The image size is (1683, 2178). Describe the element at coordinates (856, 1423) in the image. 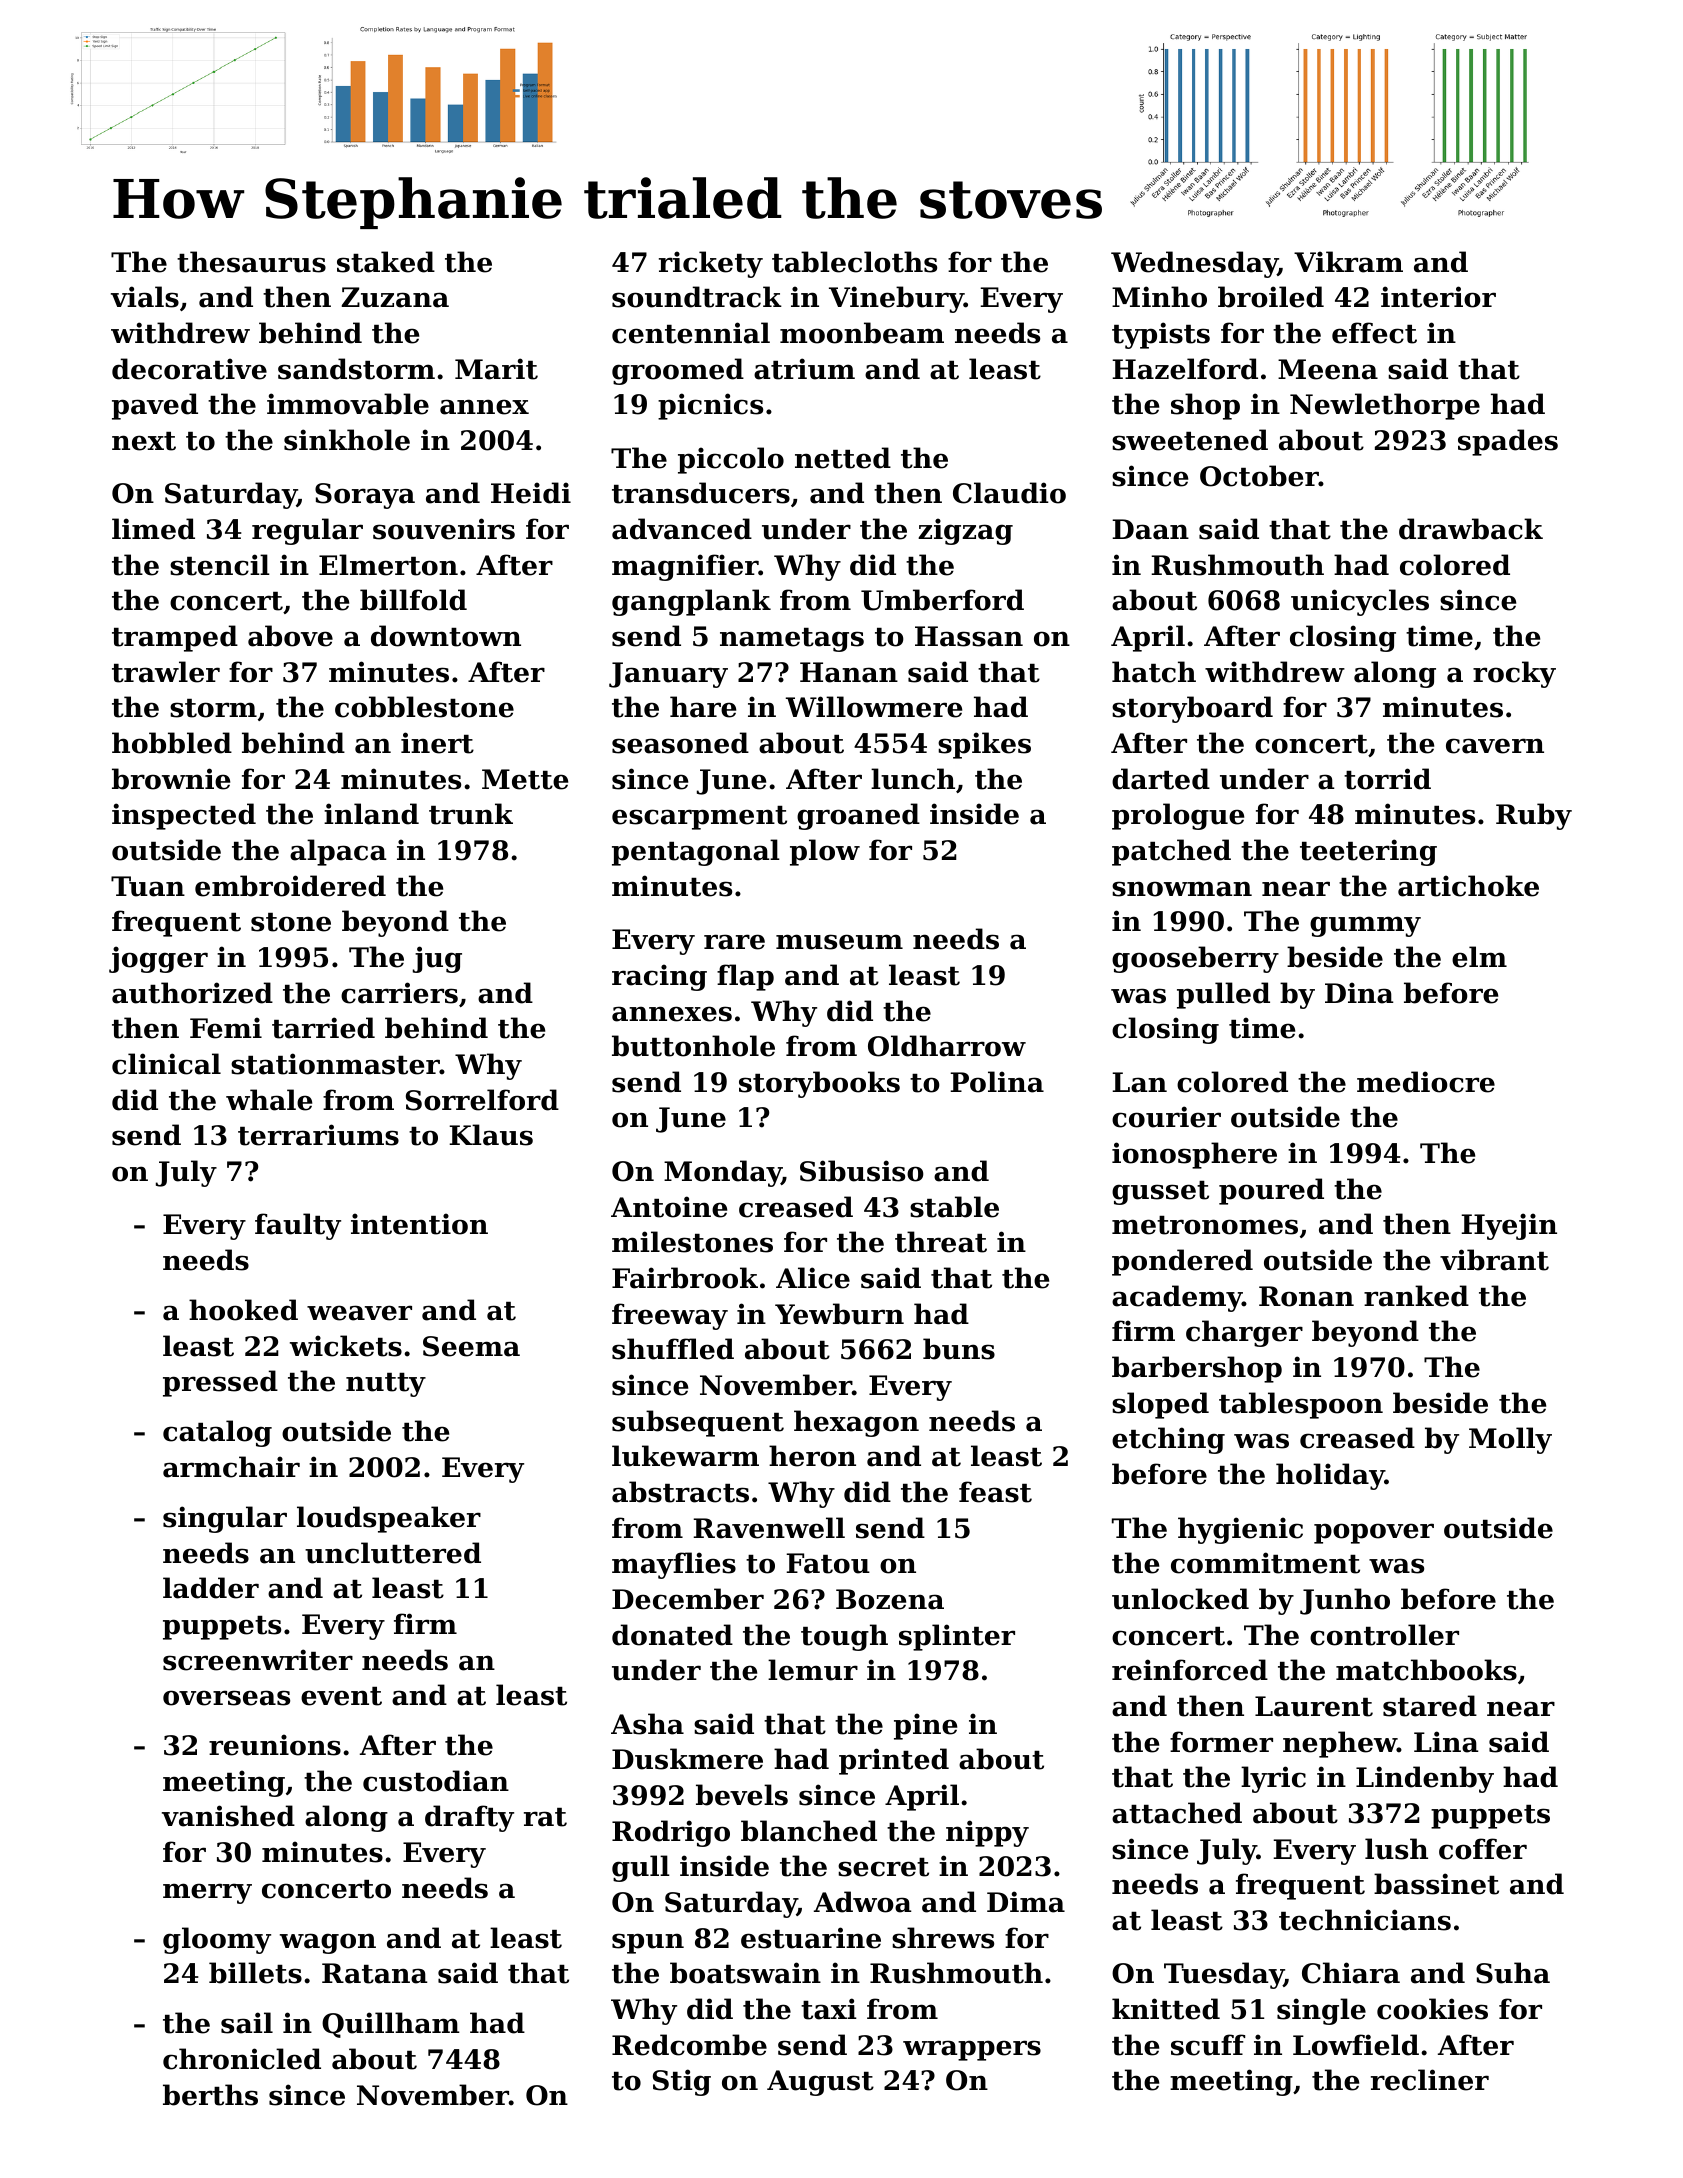

I see `hexagon` at that location.
